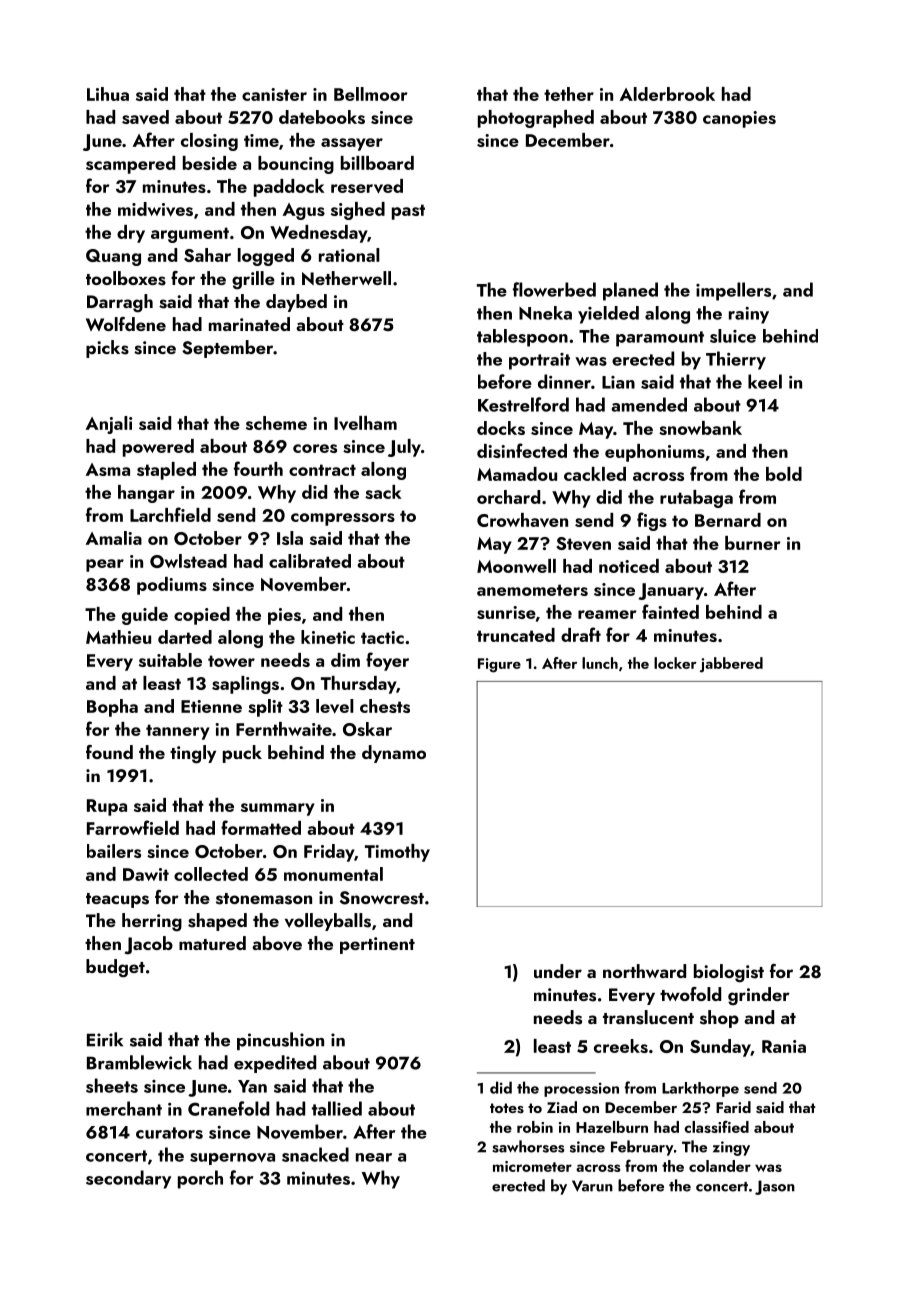 The height and width of the image is (1316, 908). Describe the element at coordinates (749, 315) in the image. I see `rainy` at that location.
